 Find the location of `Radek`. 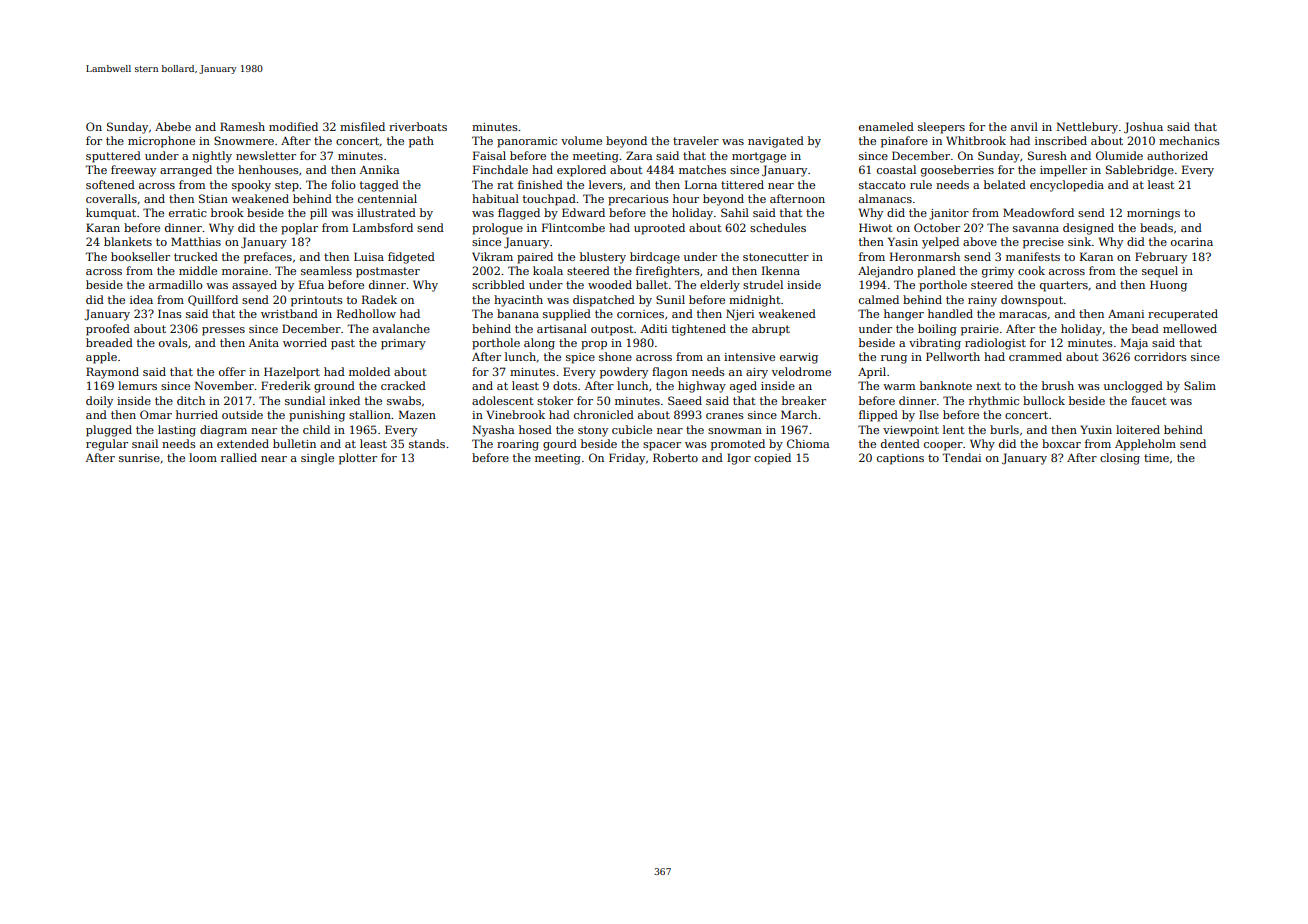

Radek is located at coordinates (379, 299).
